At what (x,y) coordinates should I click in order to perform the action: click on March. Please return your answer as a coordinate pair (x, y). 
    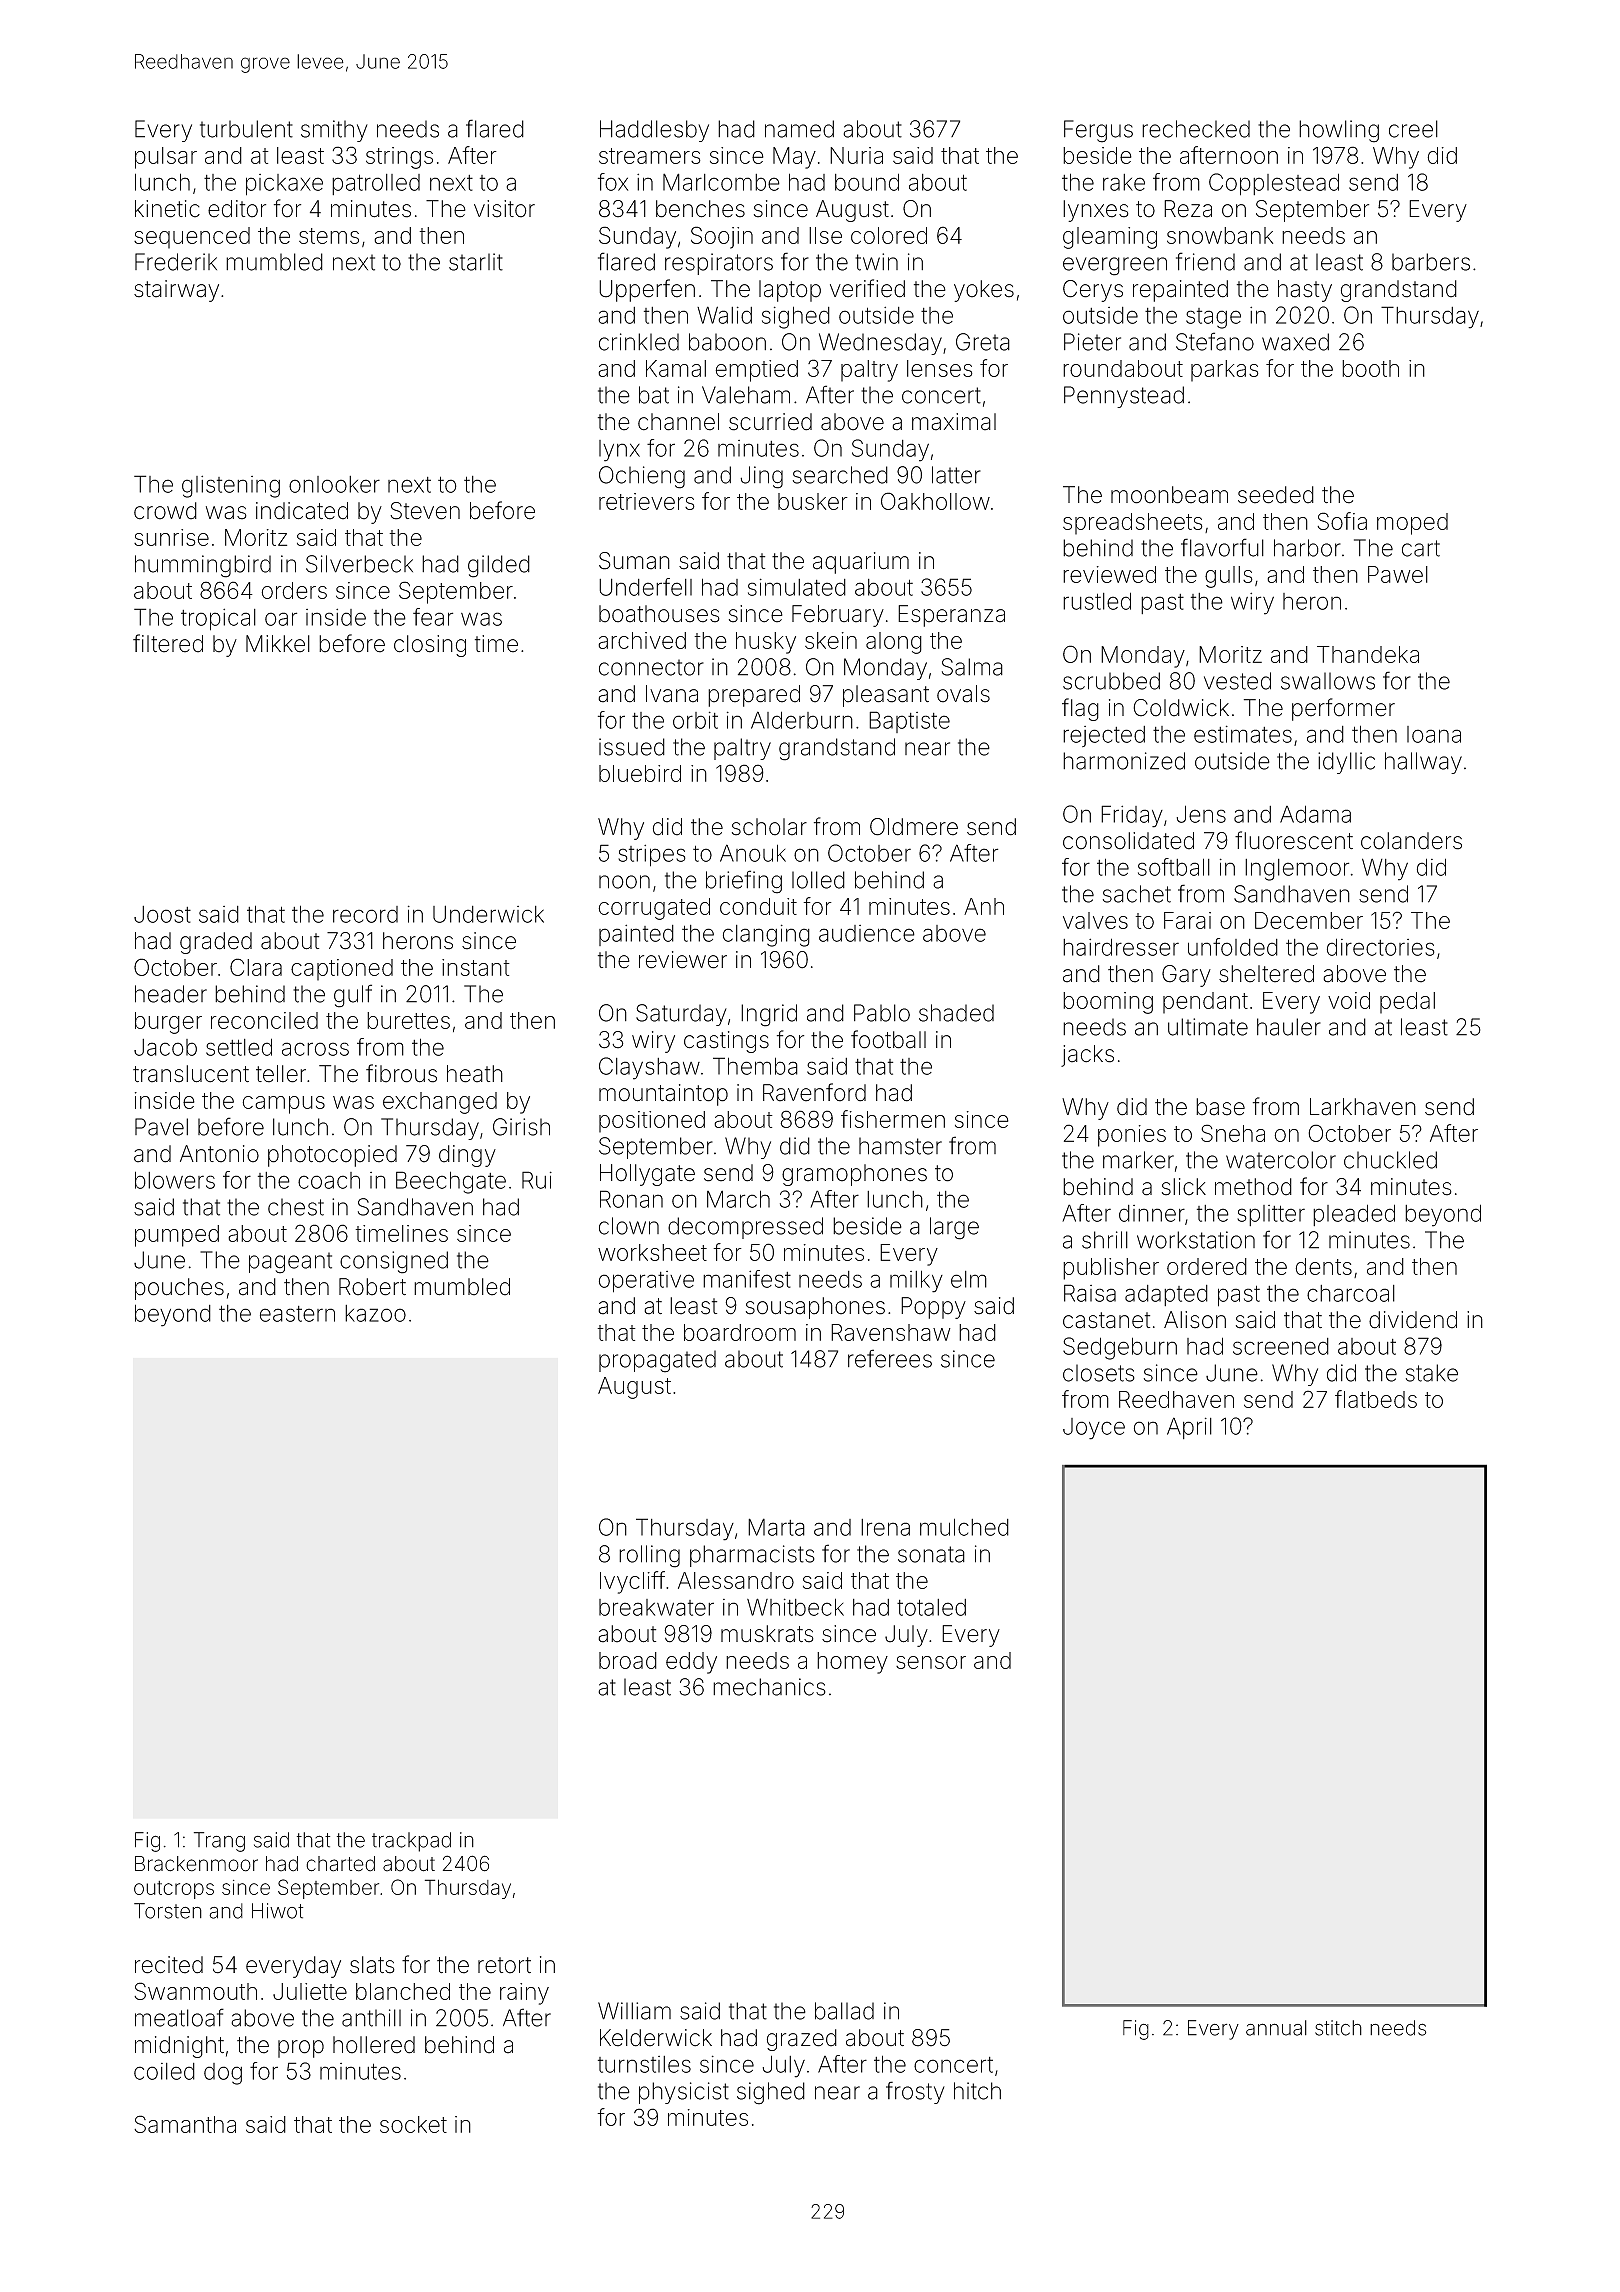
    Looking at the image, I should click on (738, 1199).
